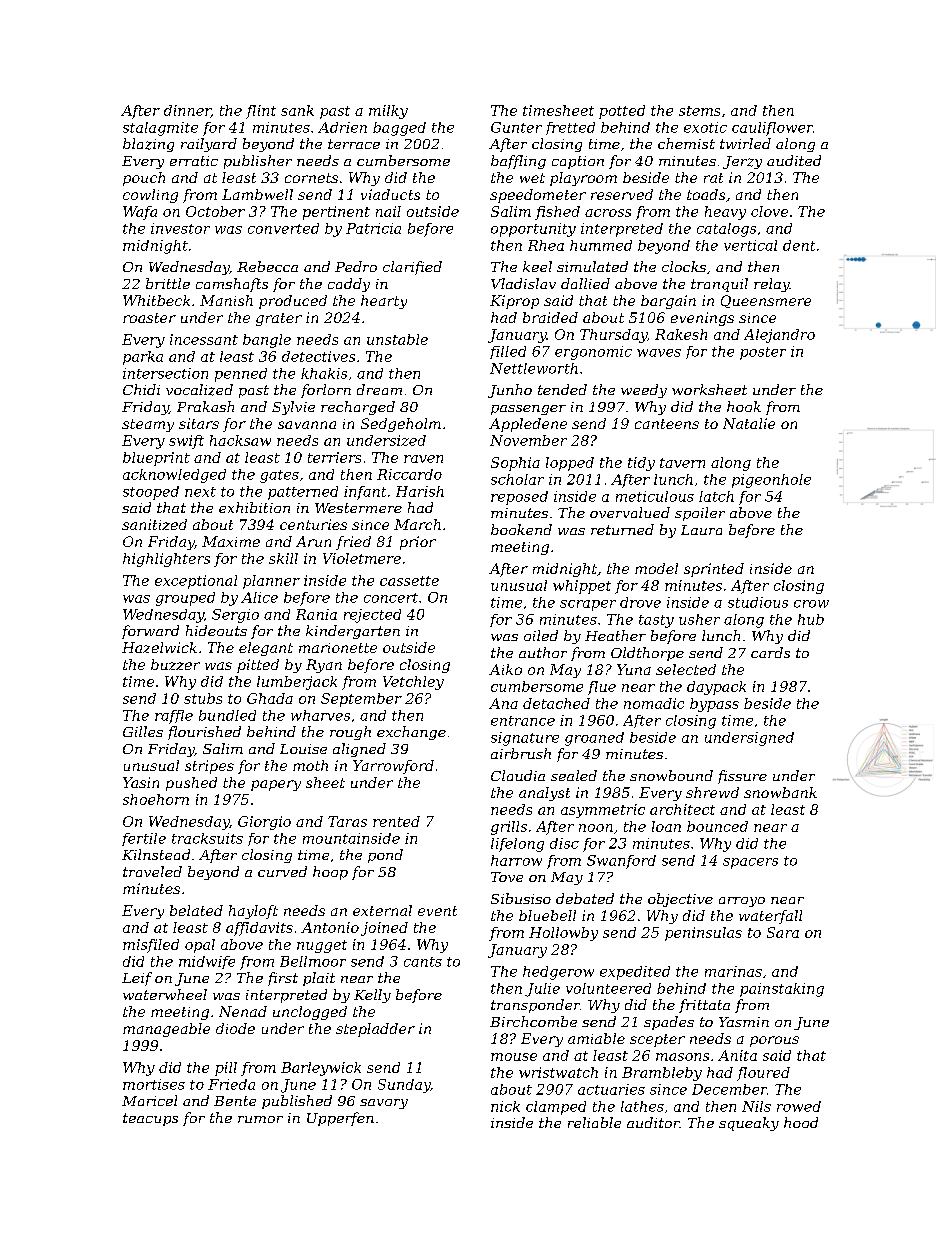 The height and width of the document is (1233, 952). Describe the element at coordinates (622, 112) in the document. I see `potted` at that location.
